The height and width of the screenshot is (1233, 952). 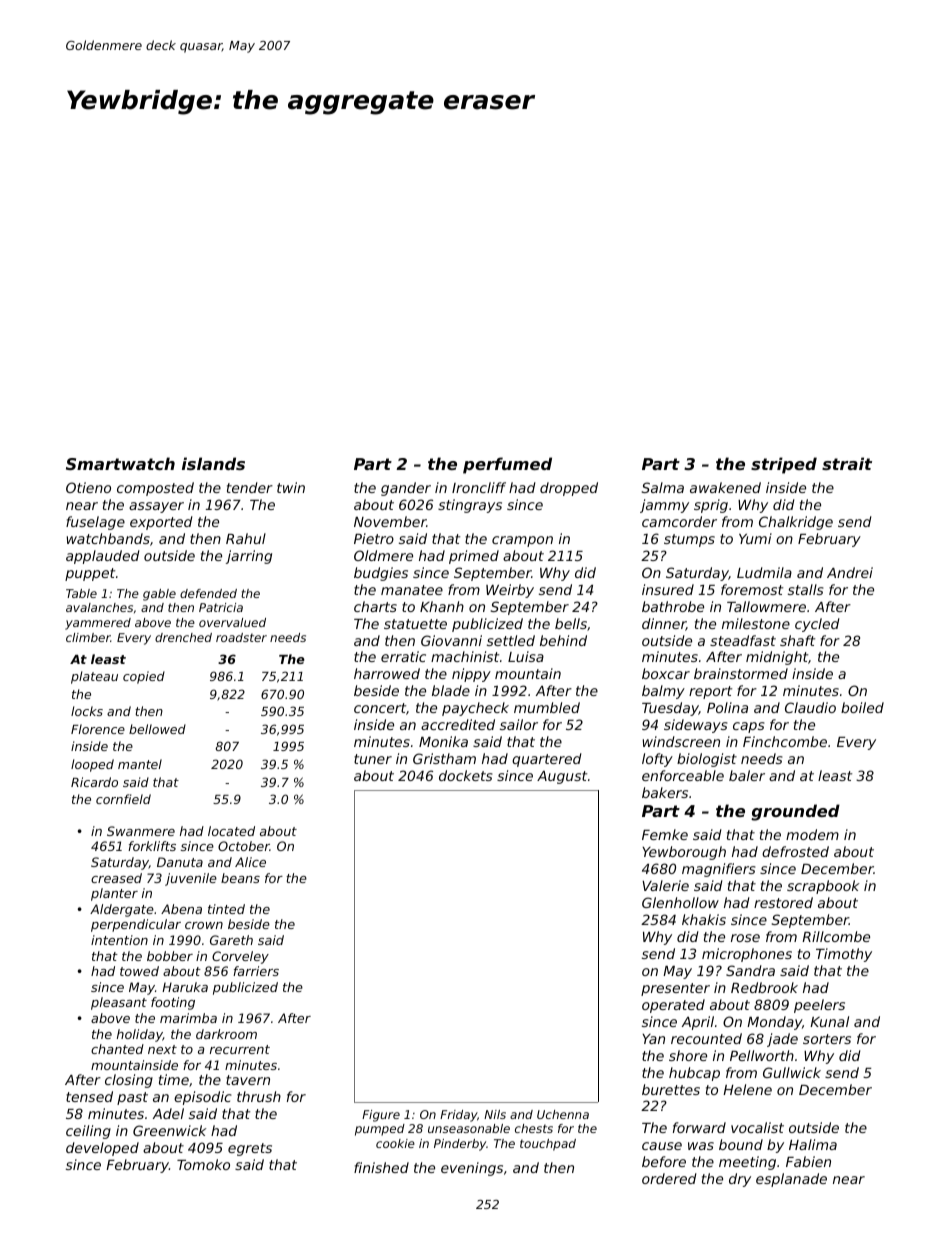 I want to click on striped, so click(x=784, y=465).
